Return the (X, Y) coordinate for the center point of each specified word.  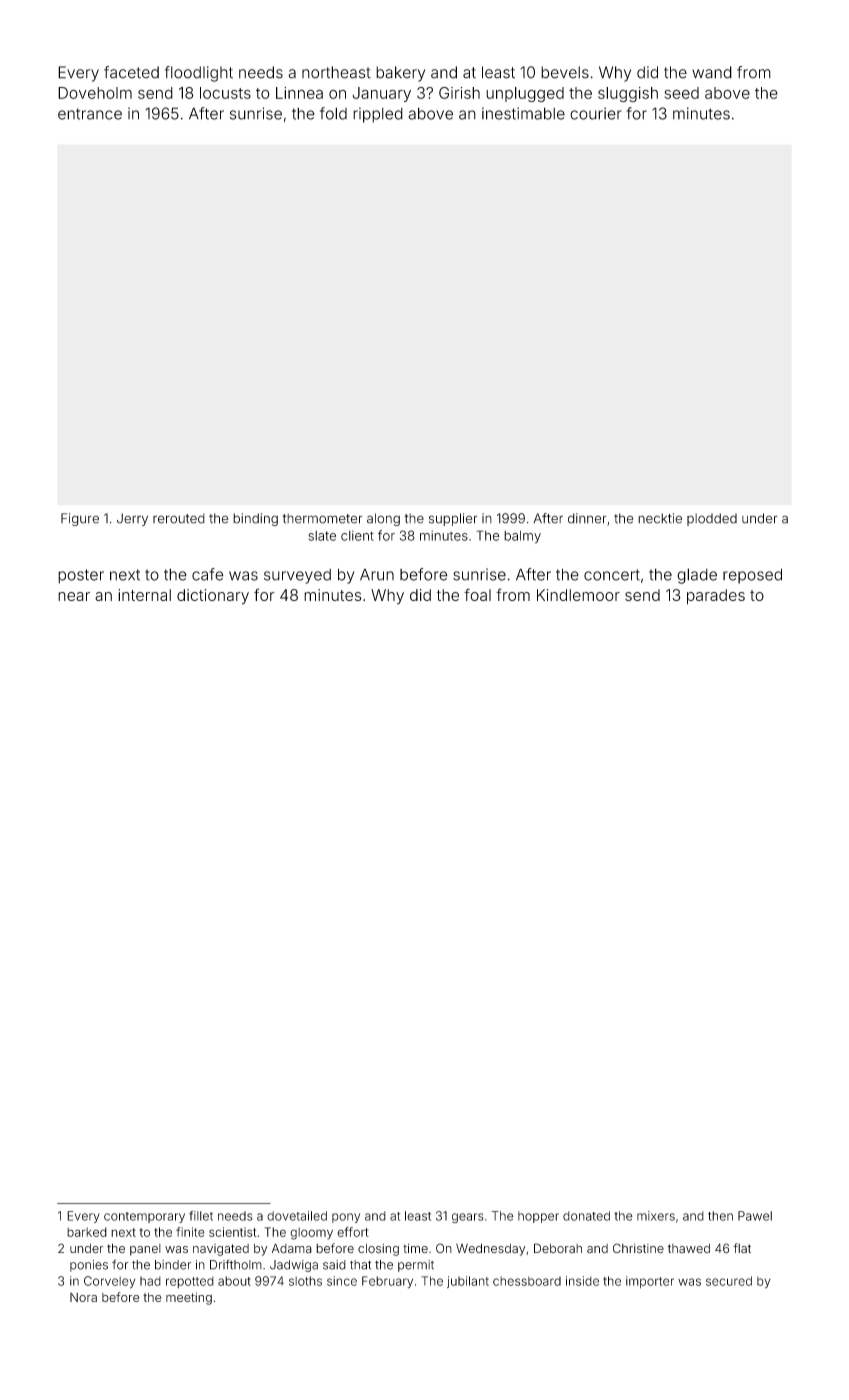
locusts (225, 93)
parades (716, 597)
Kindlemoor (578, 595)
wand (712, 72)
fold (333, 113)
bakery (400, 74)
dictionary (213, 597)
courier (596, 113)
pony (346, 1218)
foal (477, 594)
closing (378, 1250)
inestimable (523, 113)
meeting (189, 1298)
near (74, 596)
